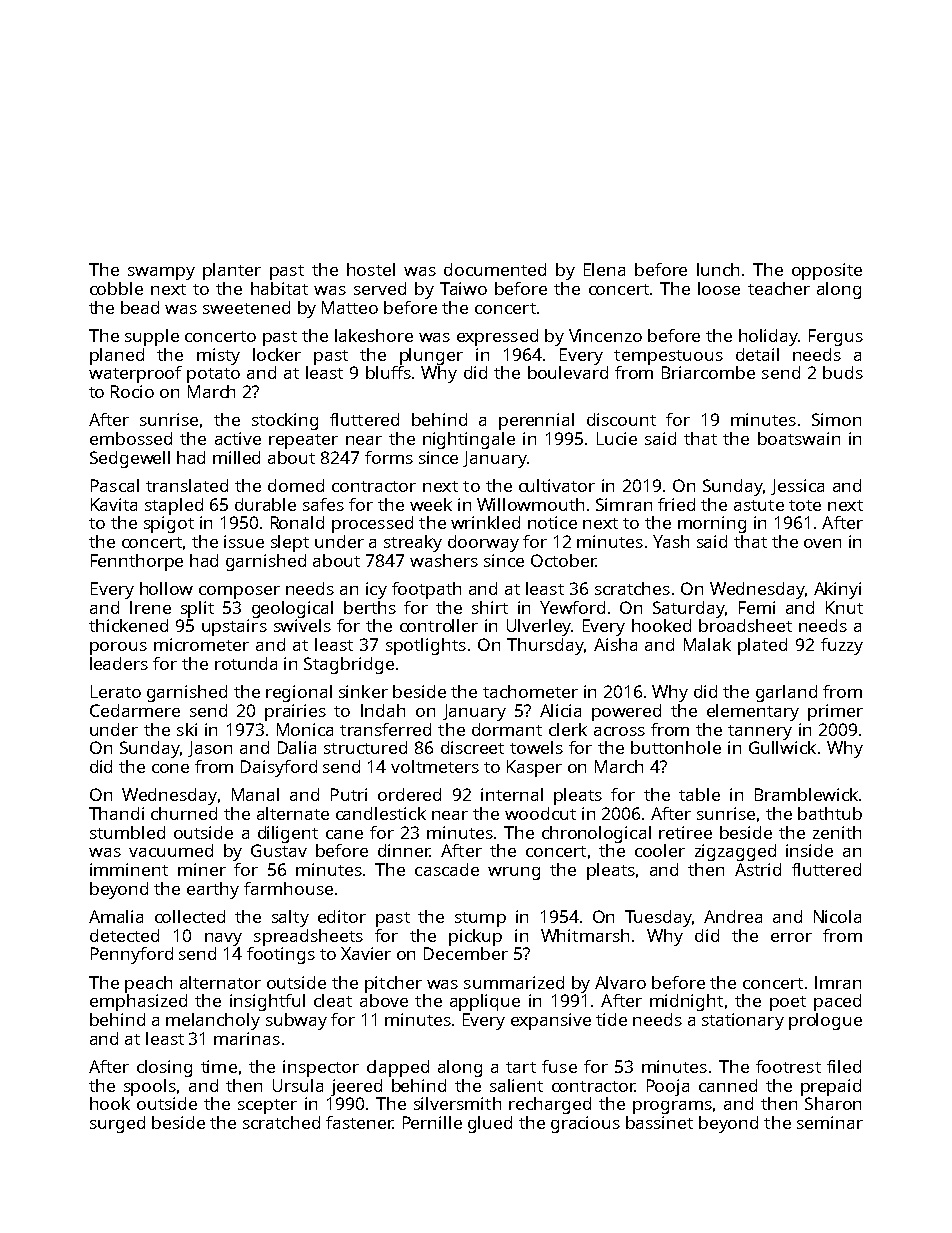  Describe the element at coordinates (435, 766) in the screenshot. I see `voltmeters` at that location.
